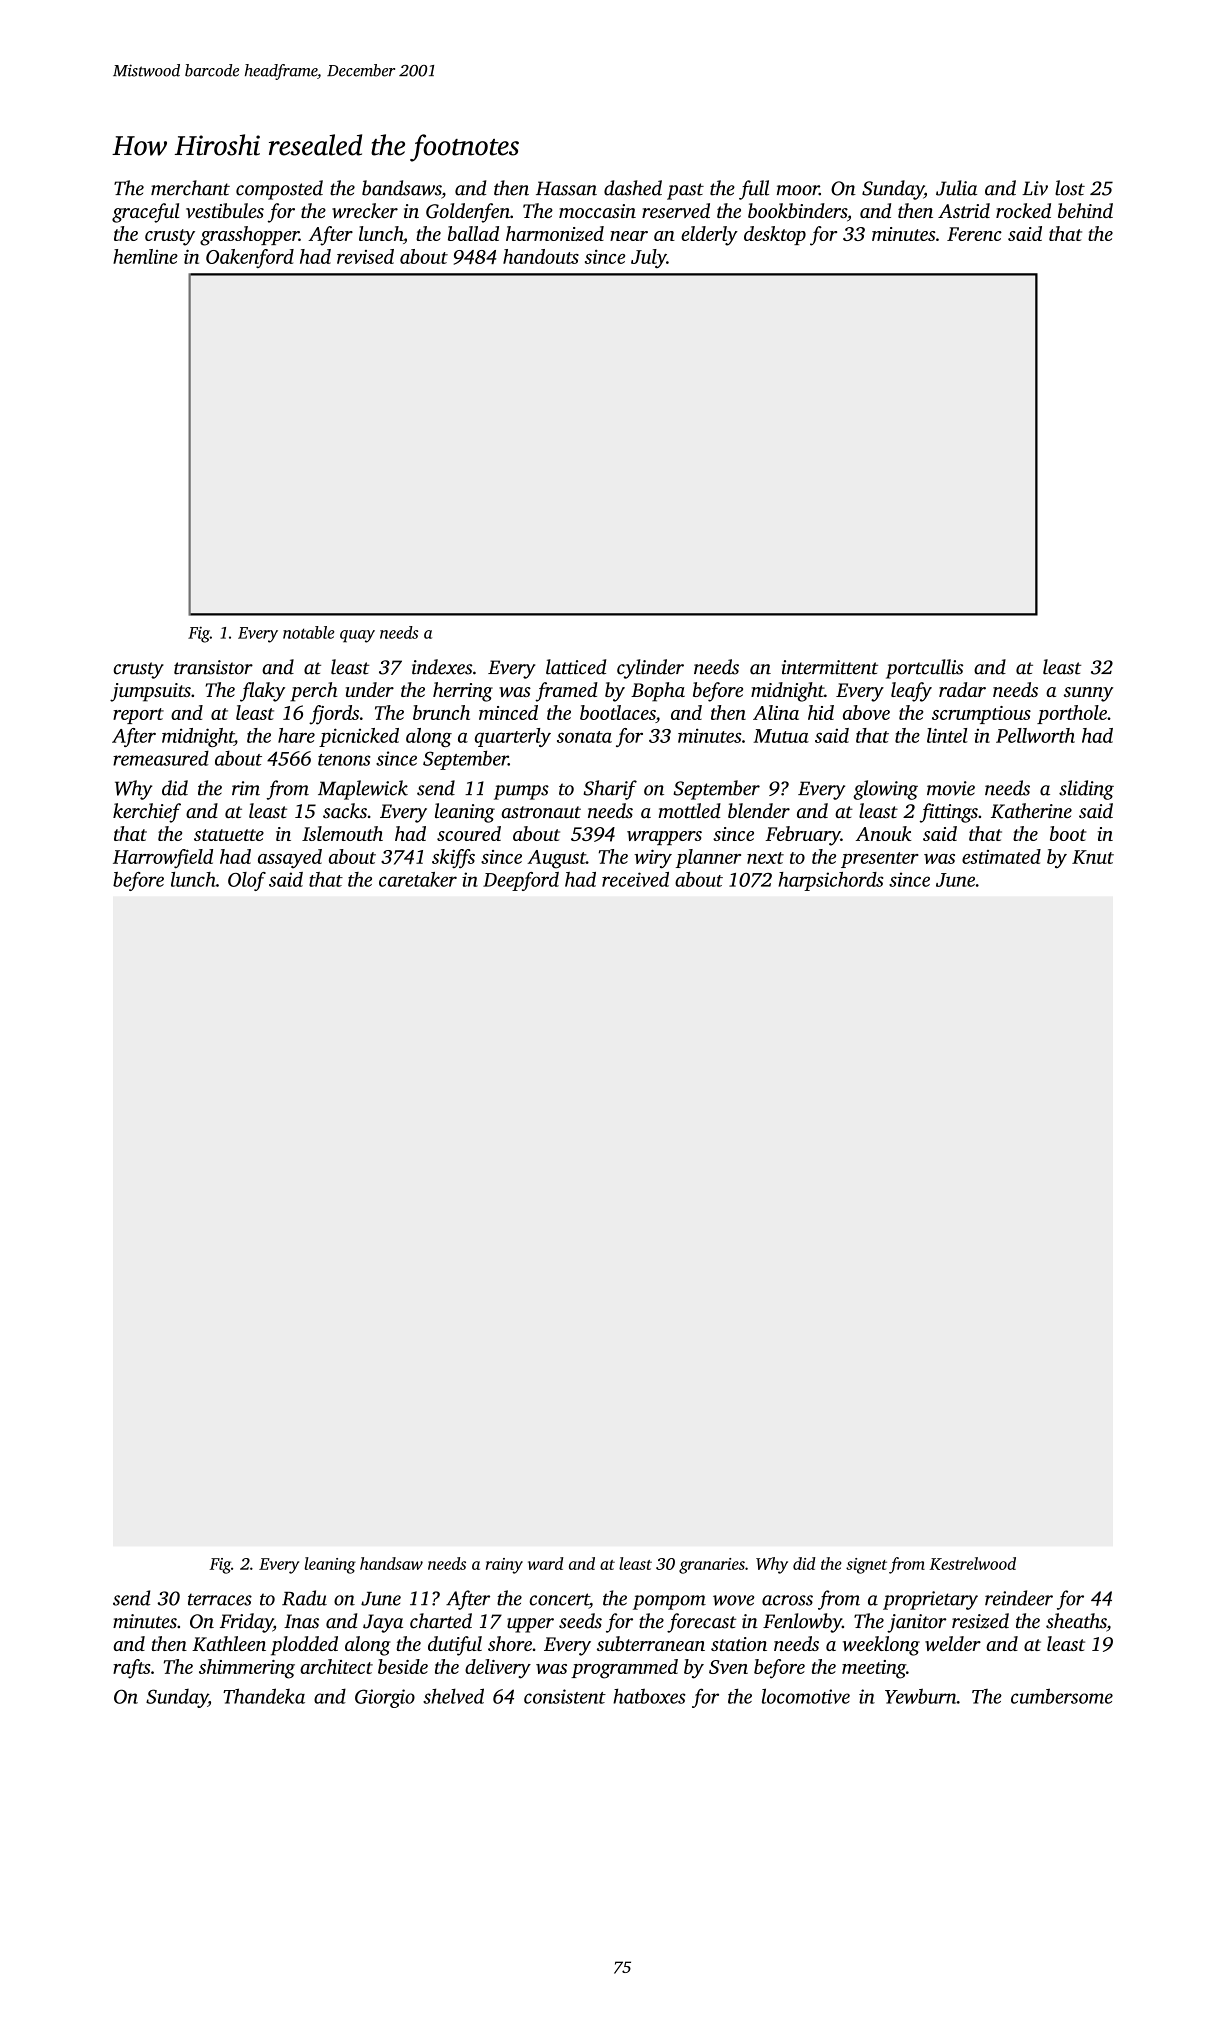 The height and width of the image is (2020, 1226). I want to click on composted, so click(279, 190).
